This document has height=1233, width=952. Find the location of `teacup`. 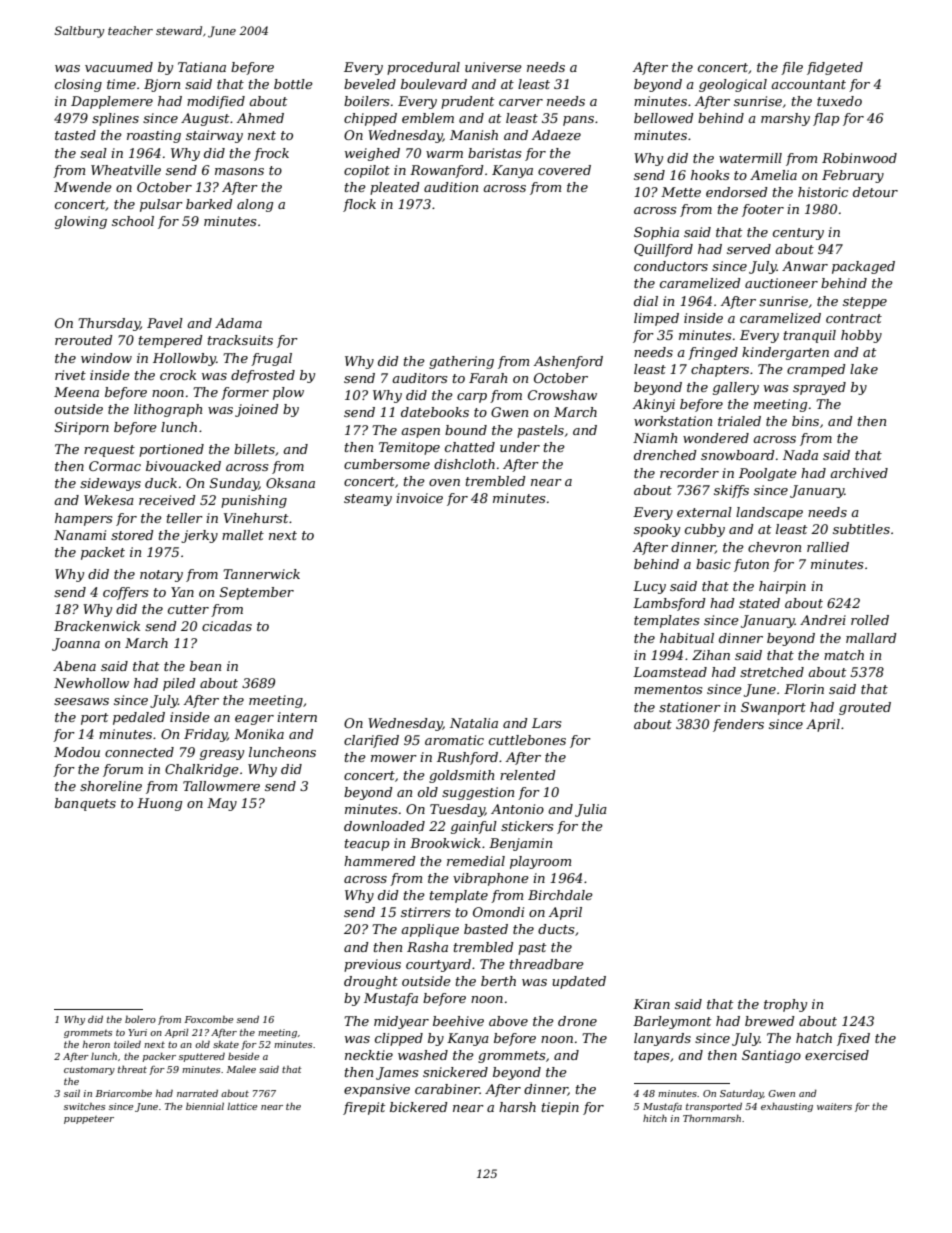

teacup is located at coordinates (367, 845).
